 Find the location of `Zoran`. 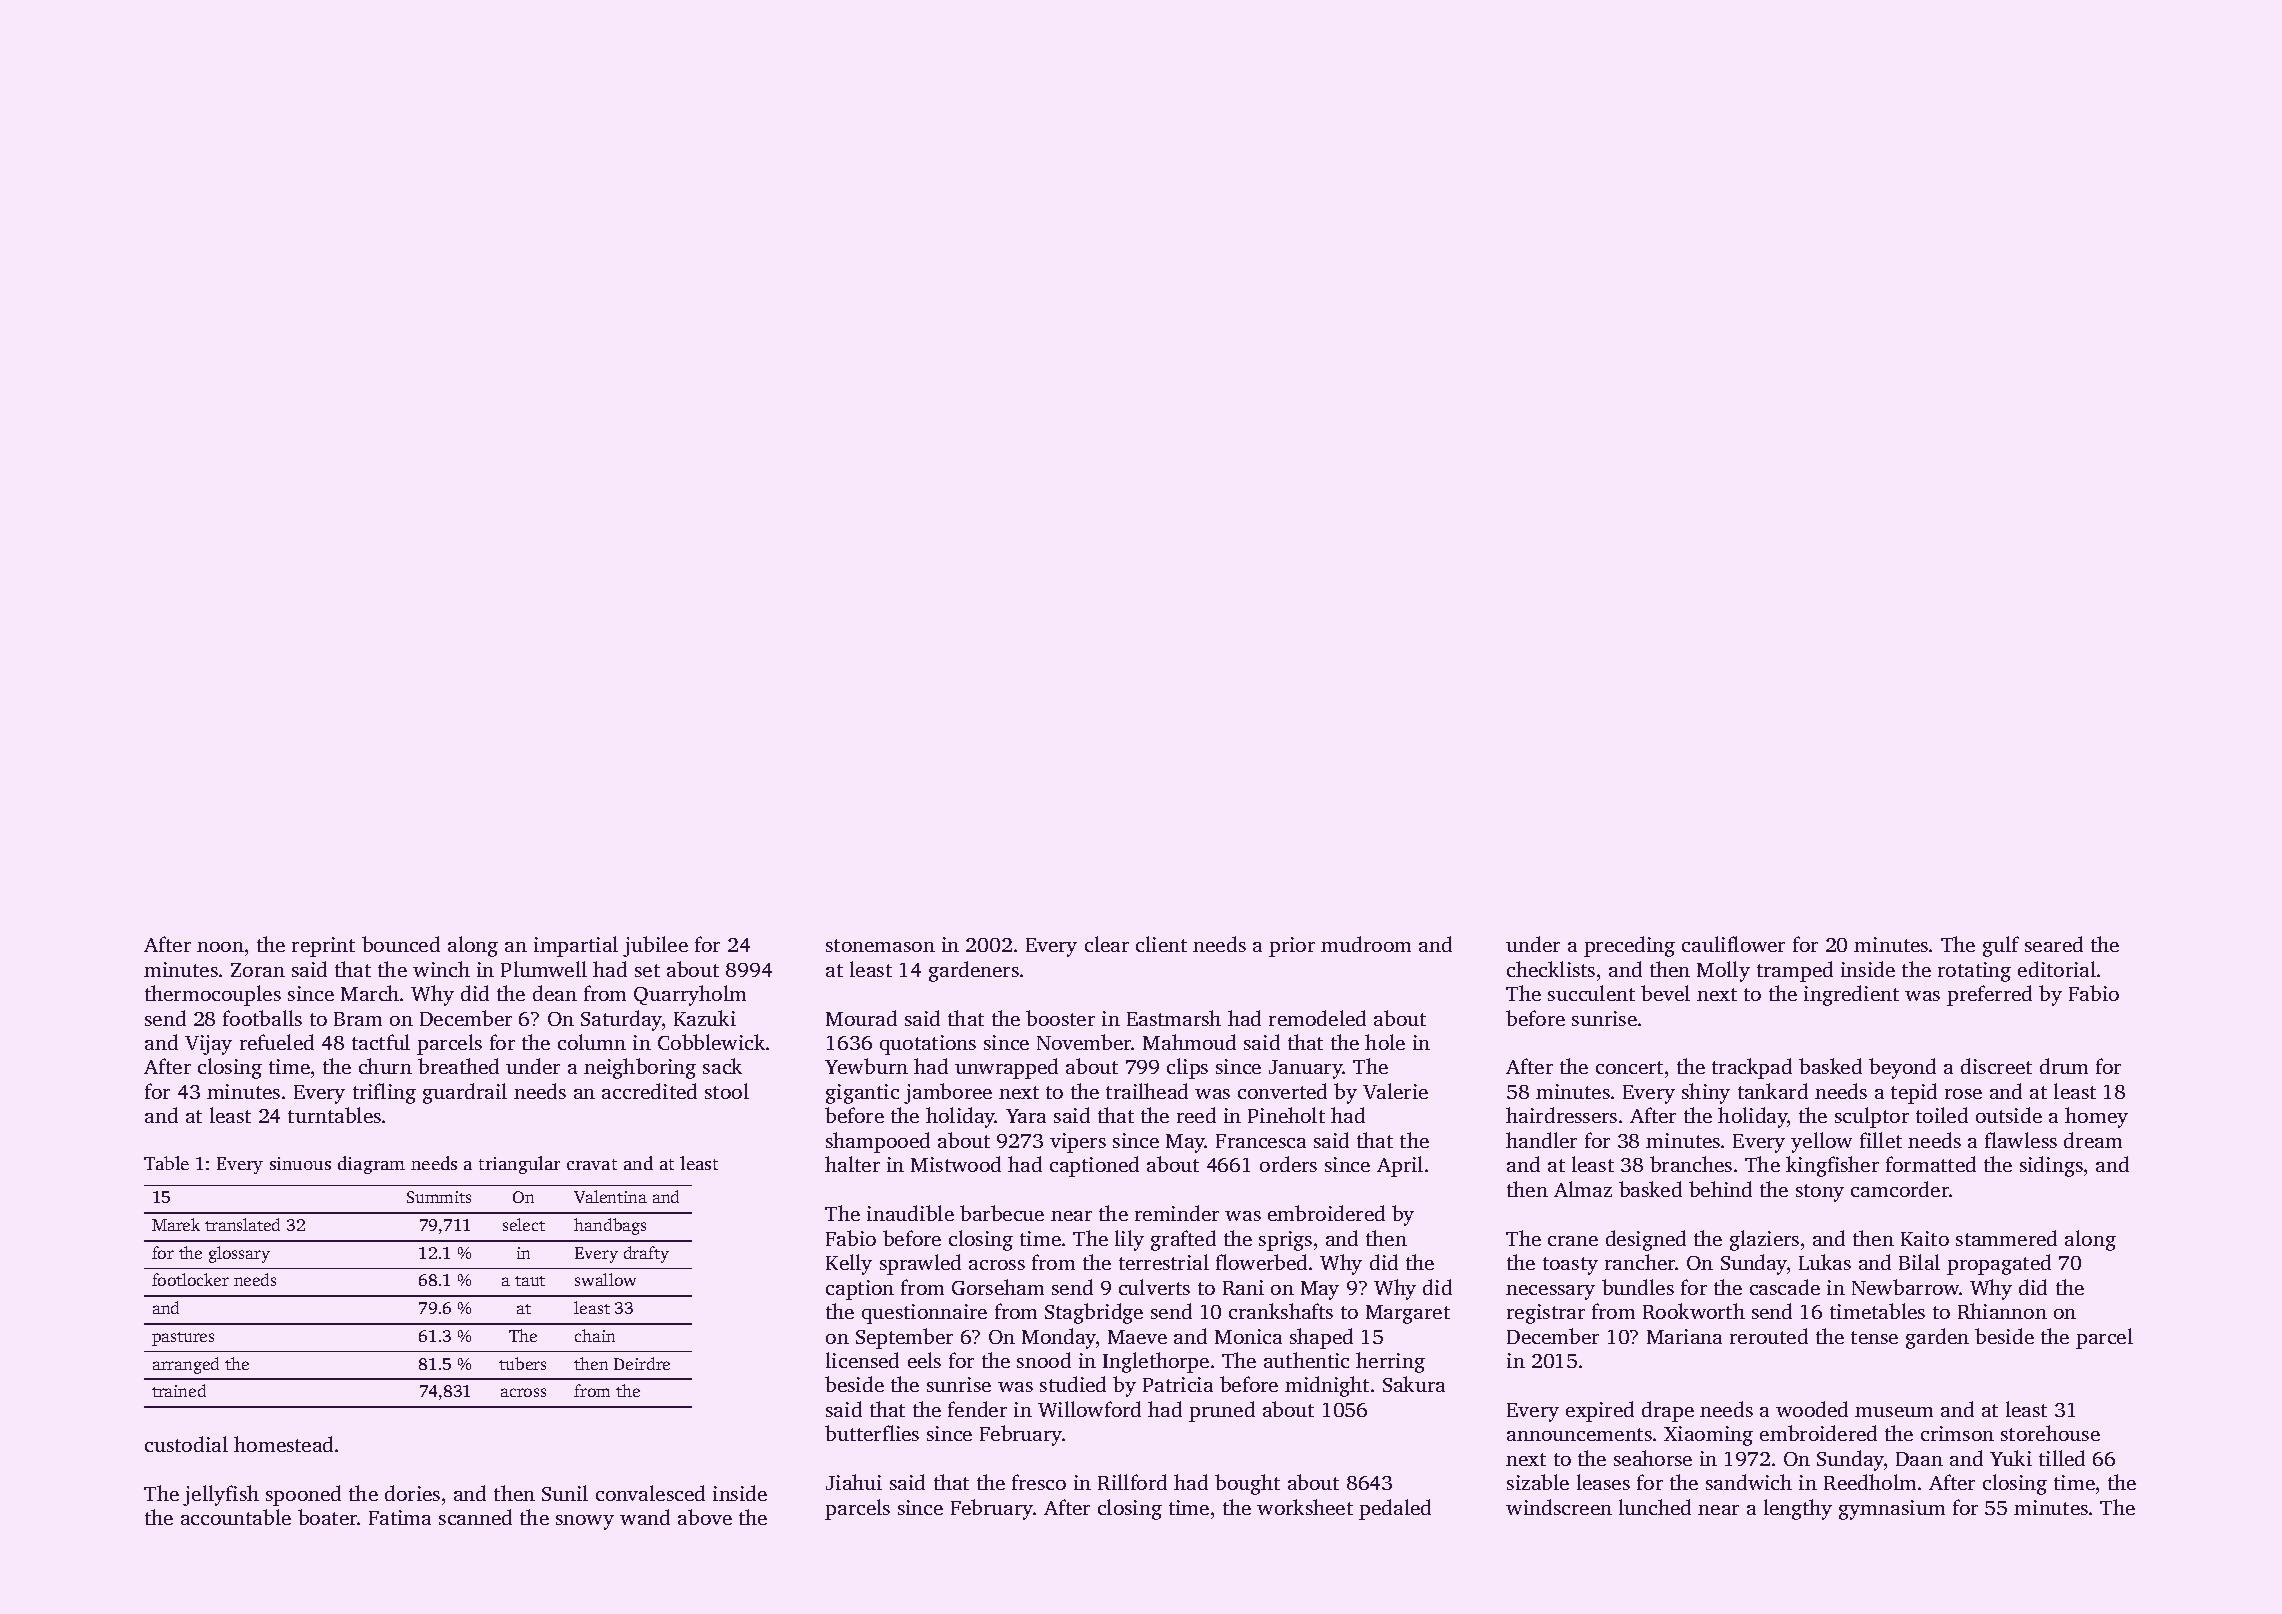

Zoran is located at coordinates (258, 970).
